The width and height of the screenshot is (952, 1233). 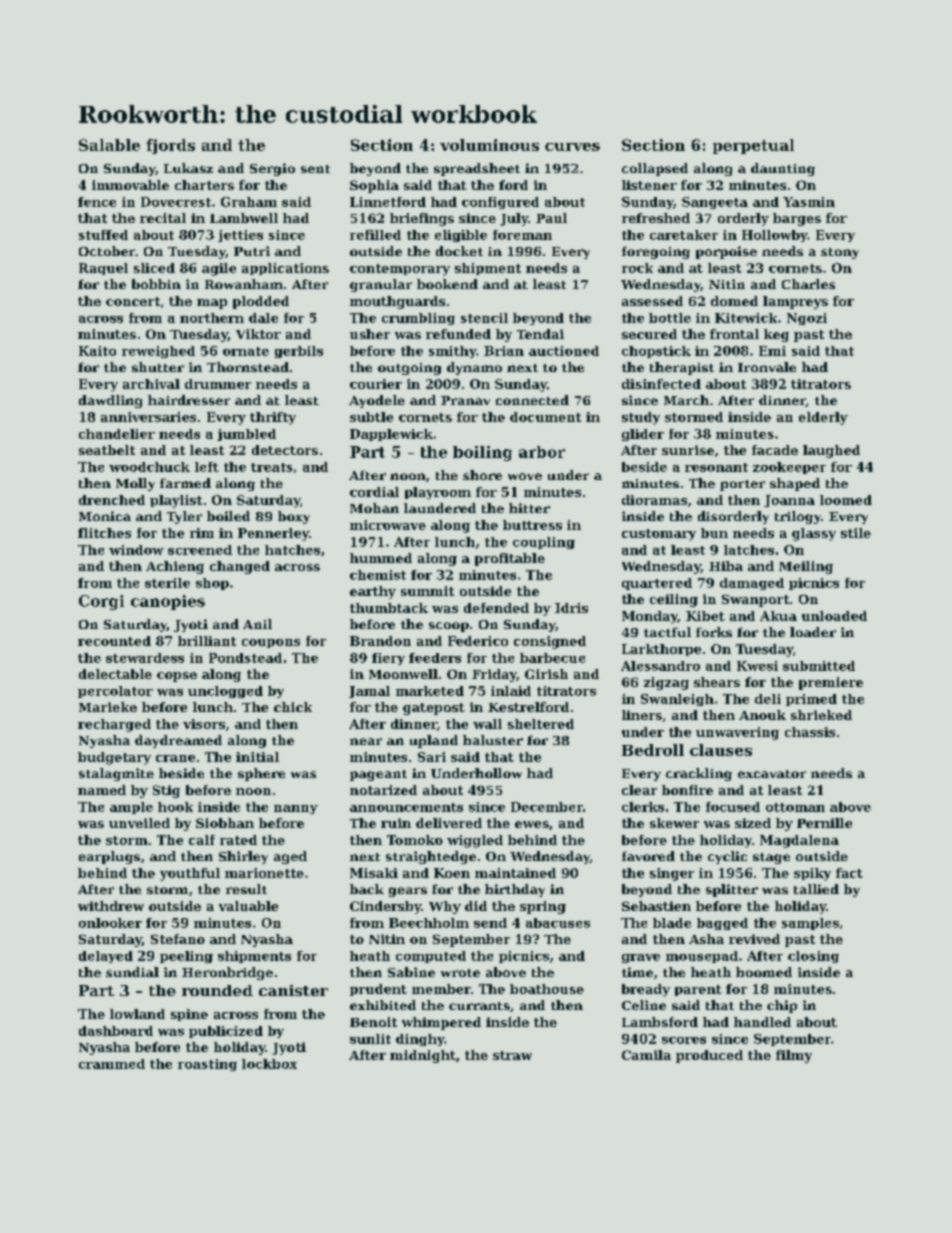 I want to click on ottoman, so click(x=795, y=807).
